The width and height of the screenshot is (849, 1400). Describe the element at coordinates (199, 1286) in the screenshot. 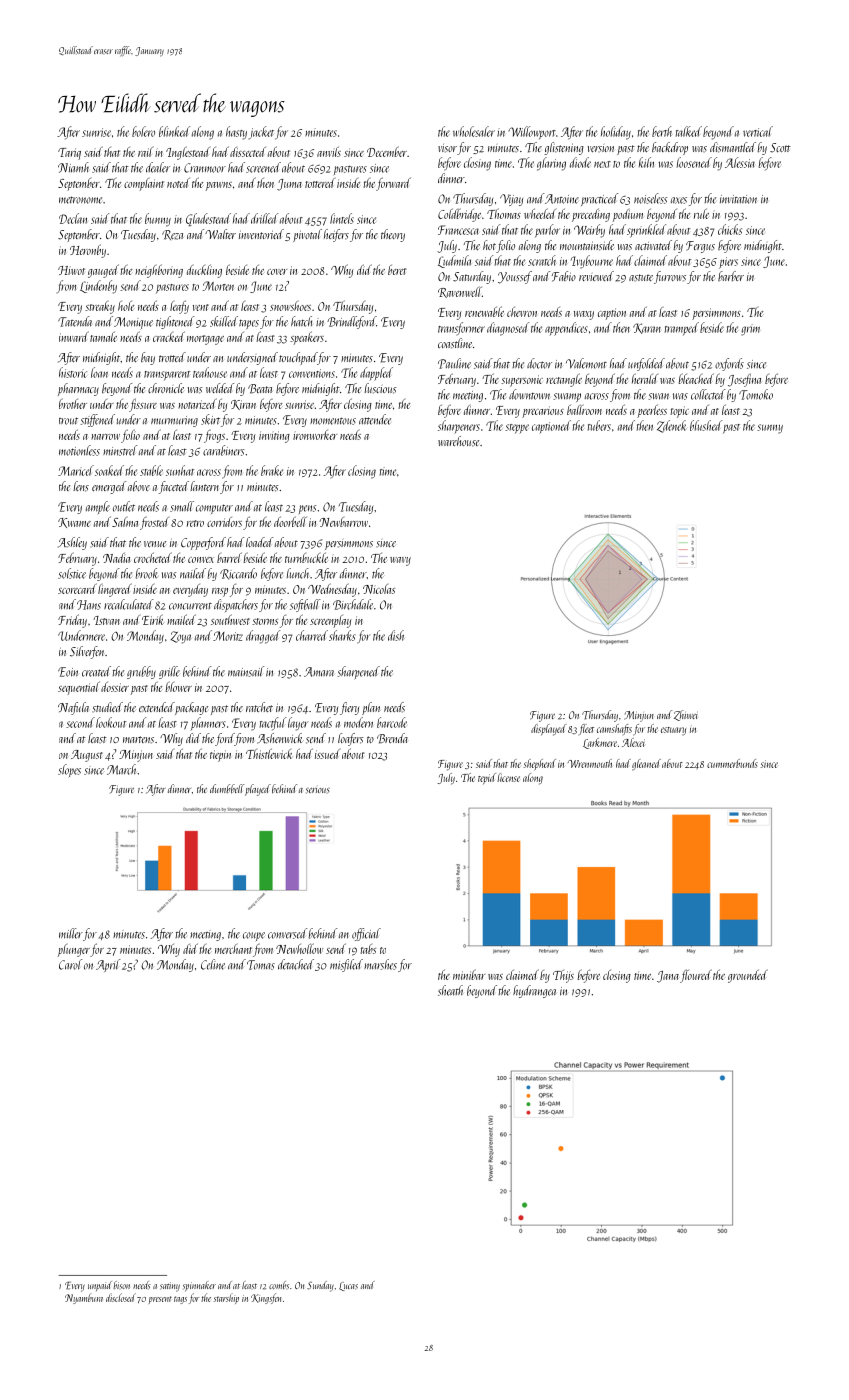

I see `spinnaker` at that location.
